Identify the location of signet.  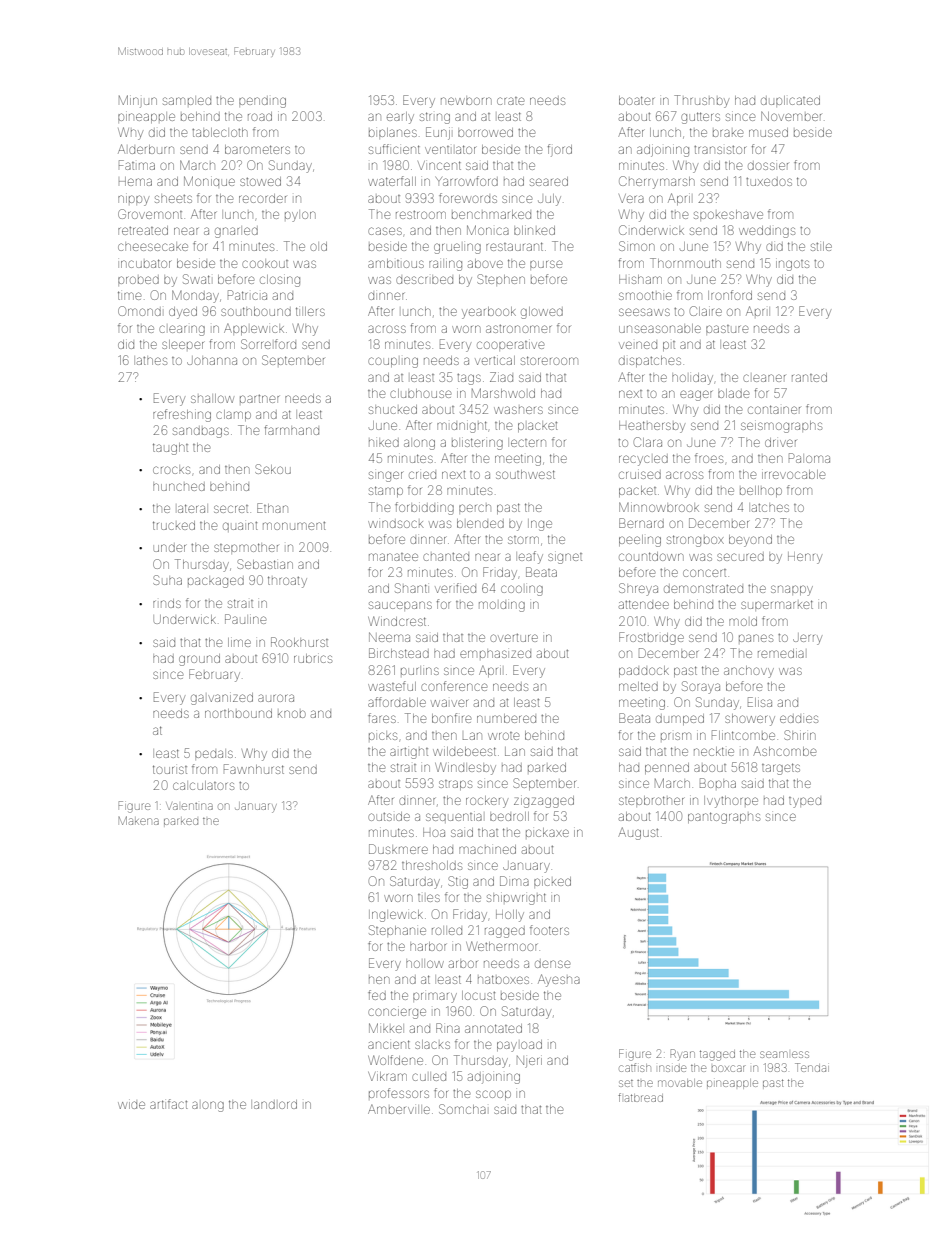
(565, 558).
